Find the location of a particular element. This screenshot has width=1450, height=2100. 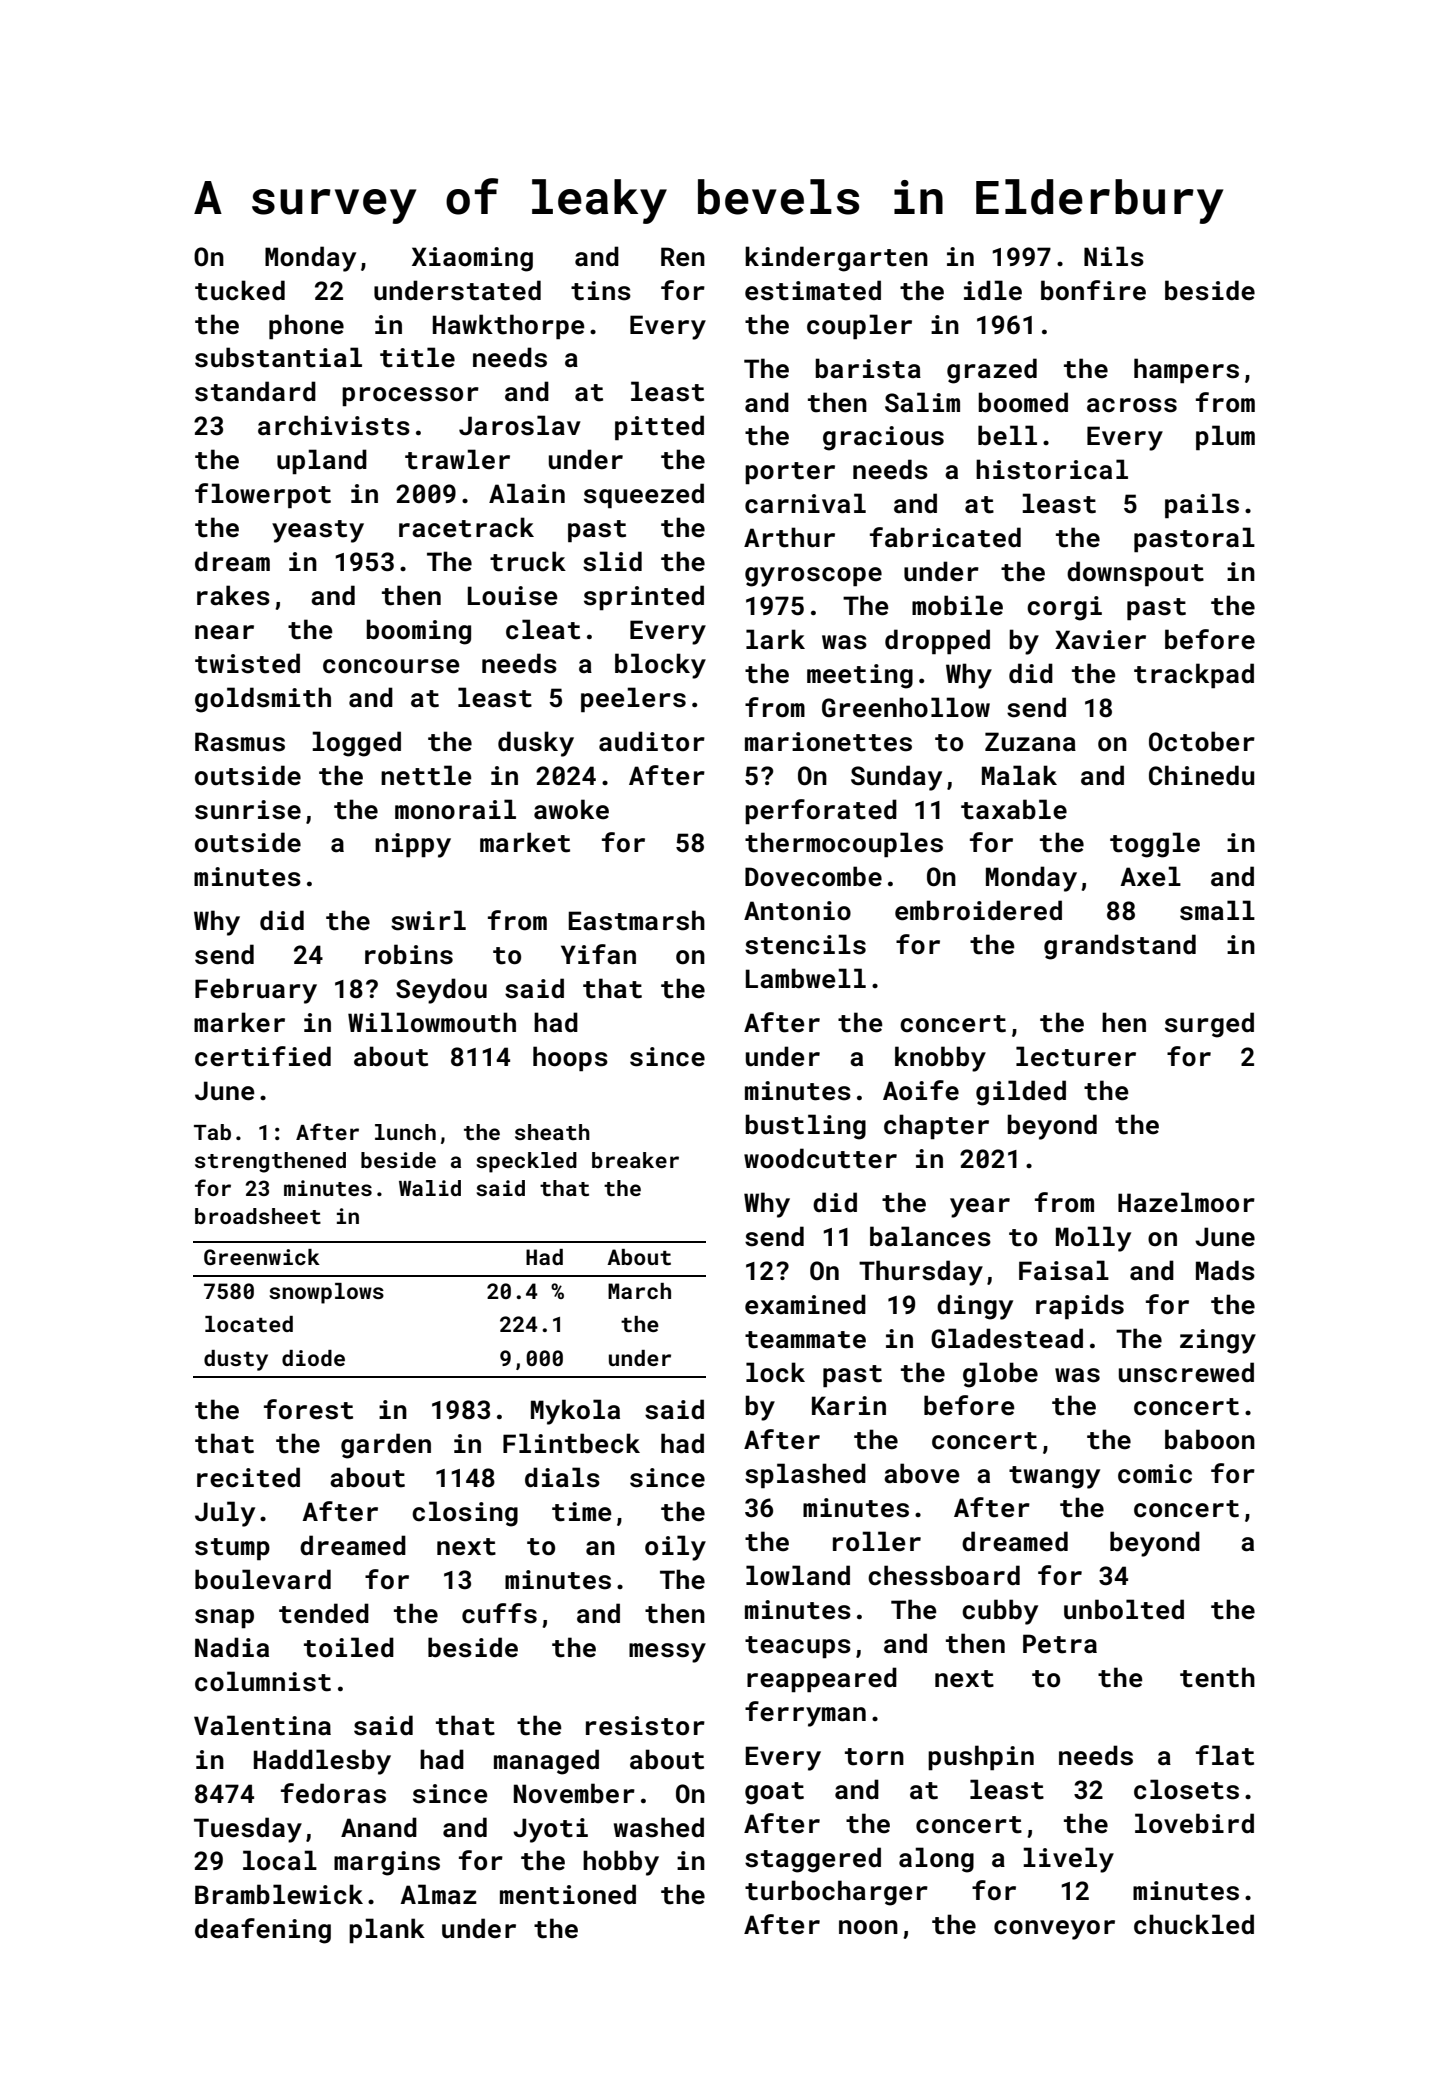

Nils is located at coordinates (1114, 256).
